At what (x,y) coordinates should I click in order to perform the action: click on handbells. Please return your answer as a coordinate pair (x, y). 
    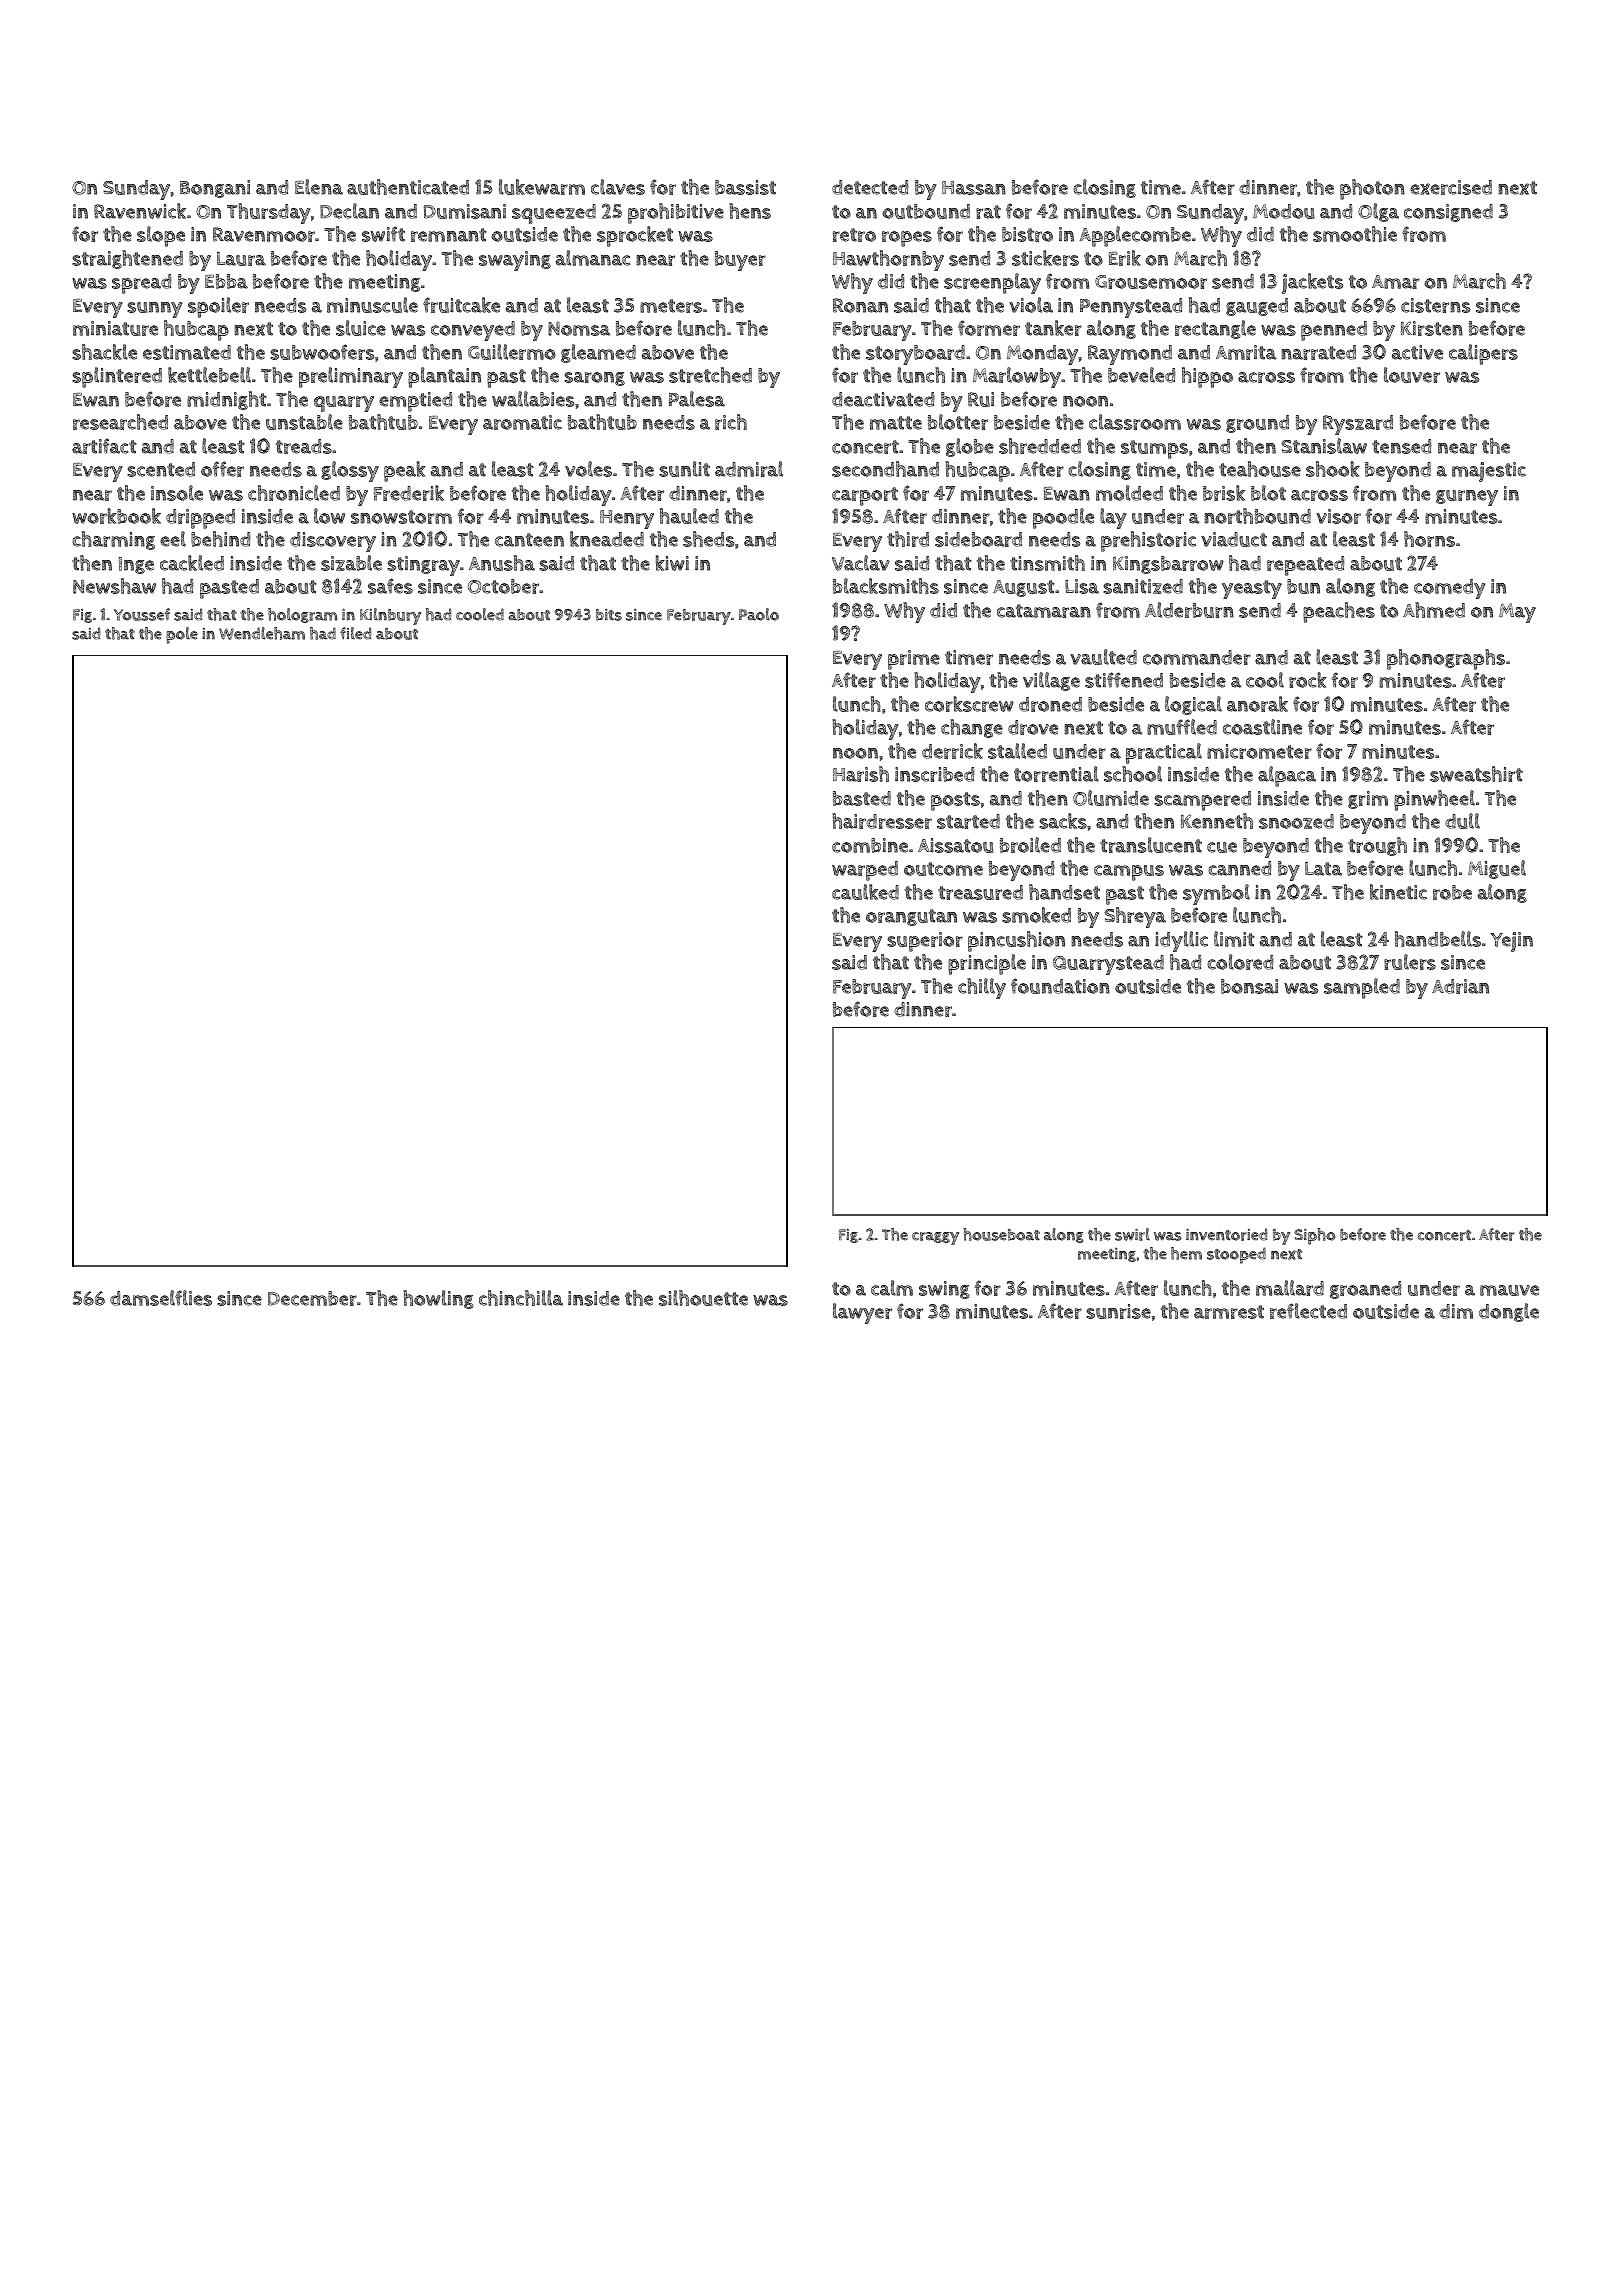
    Looking at the image, I should click on (1438, 939).
